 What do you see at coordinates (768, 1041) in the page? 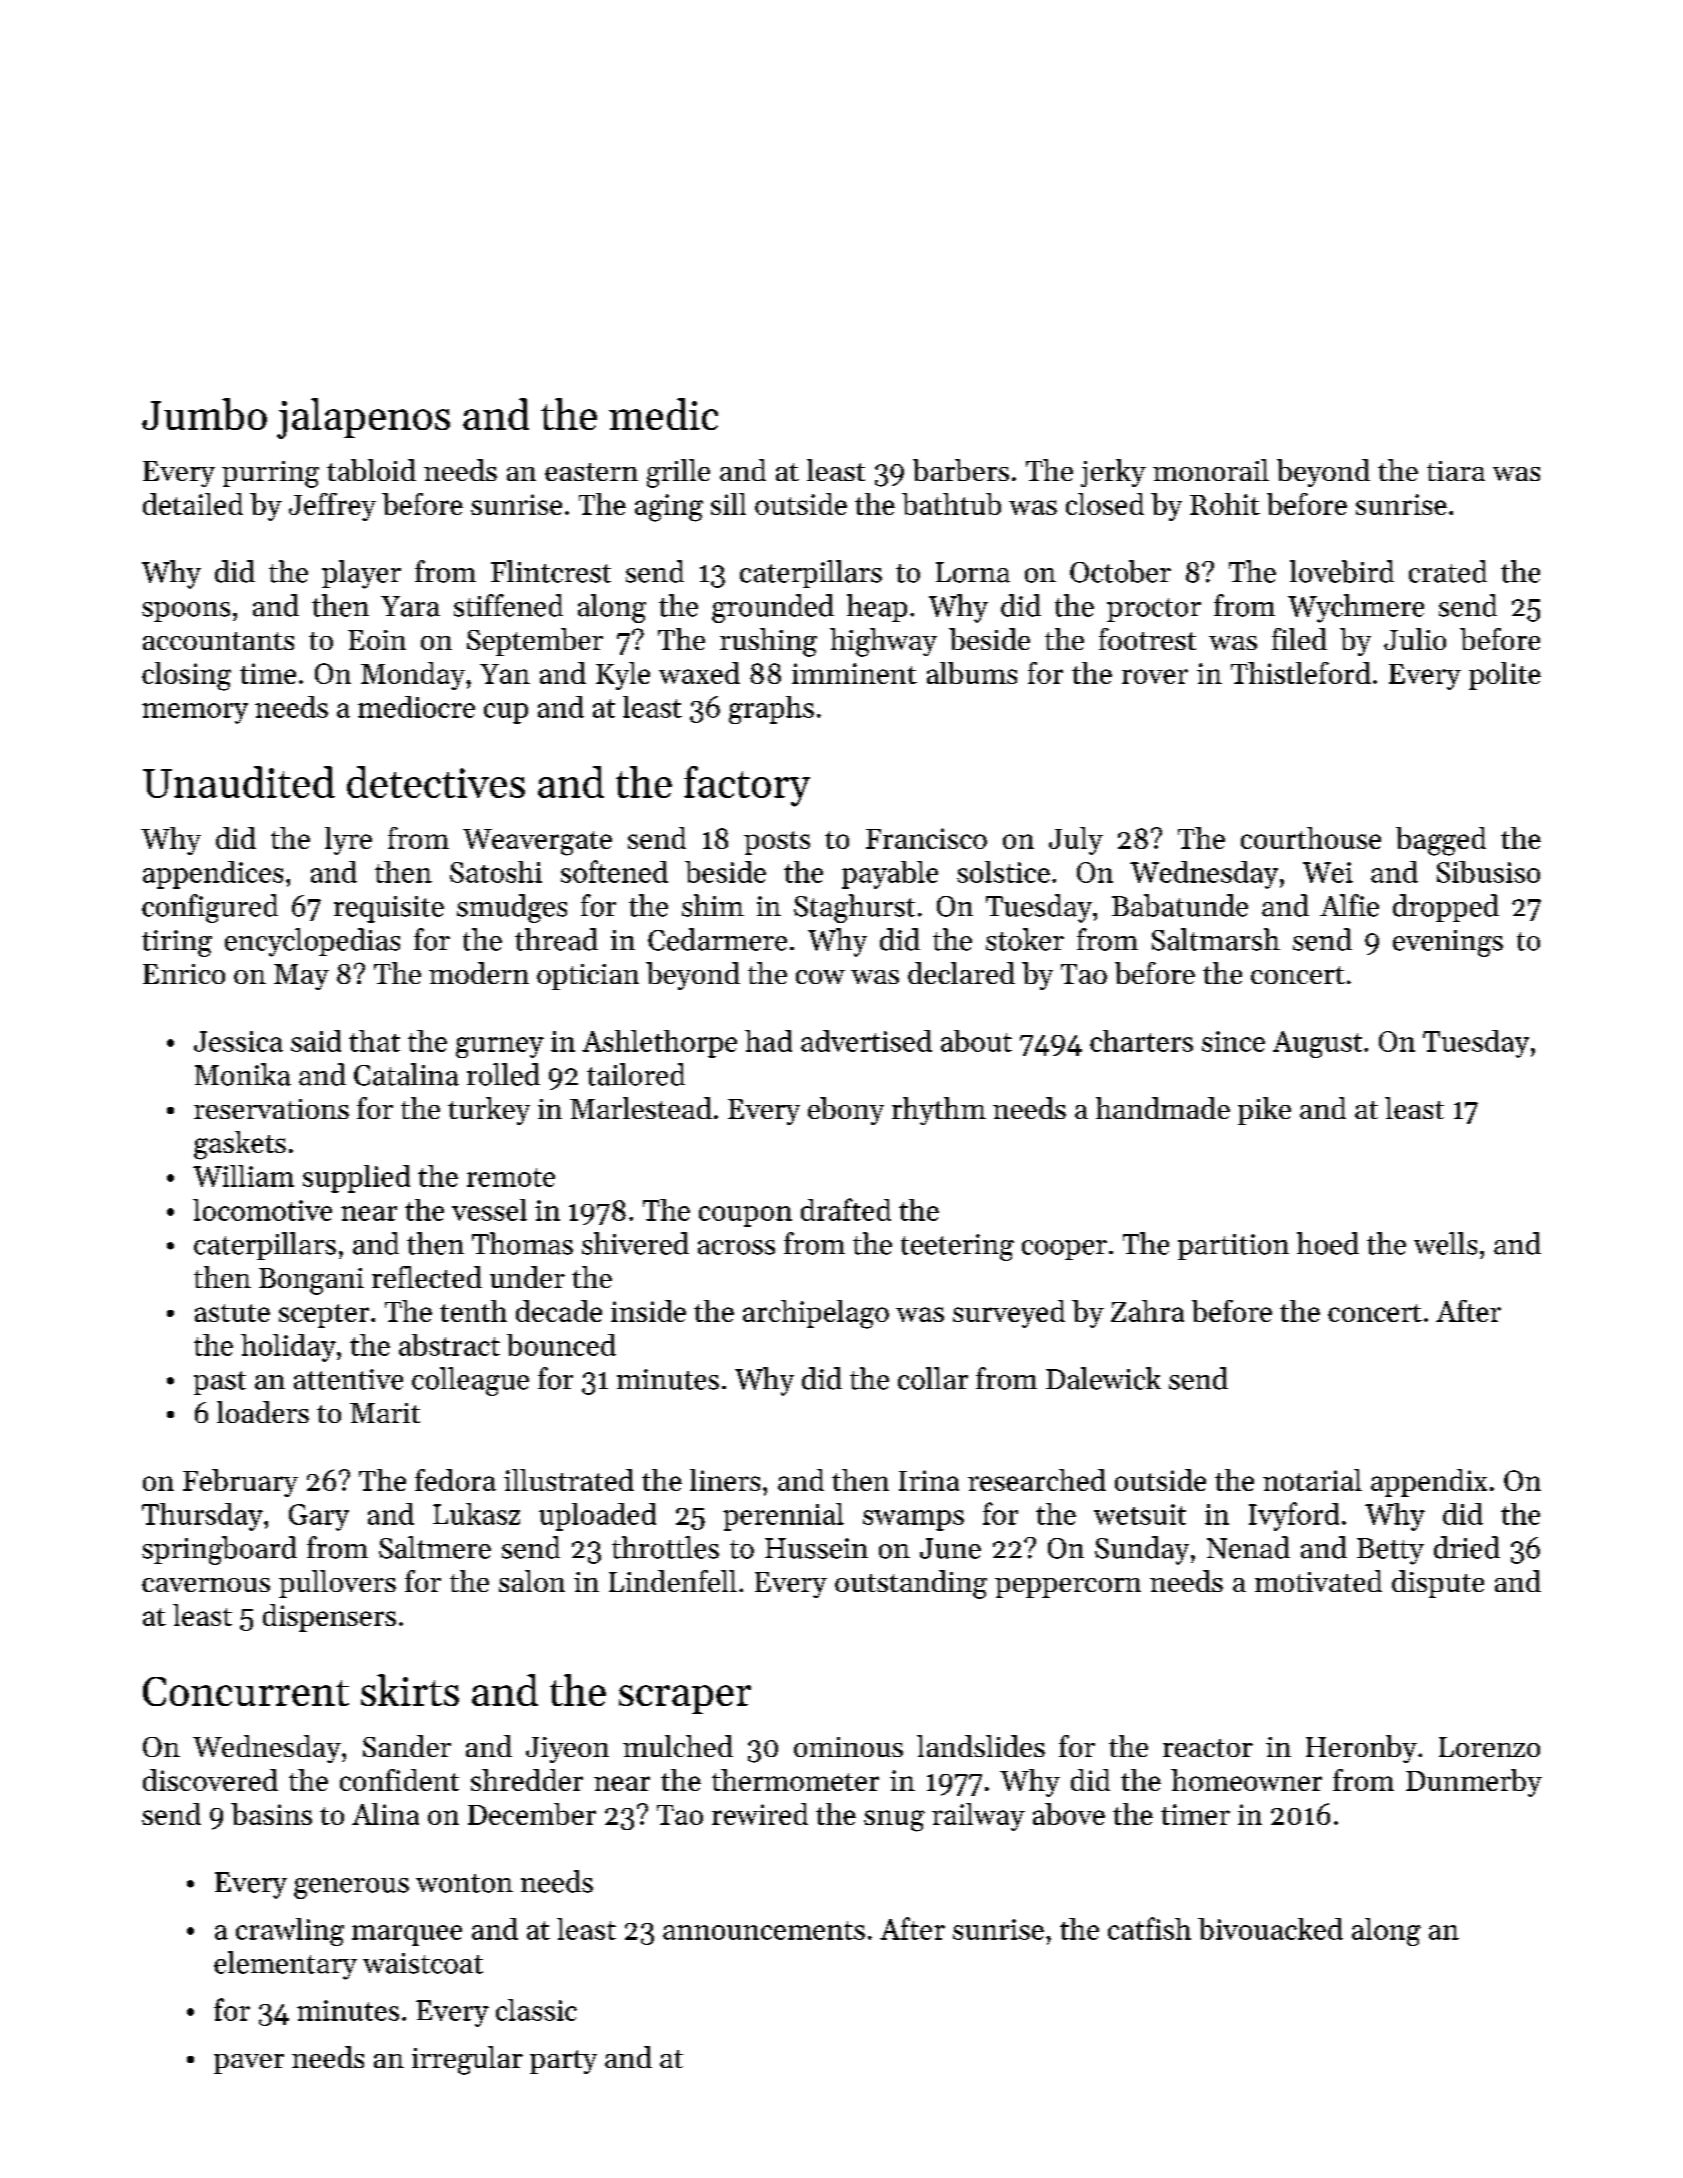
I see `had` at bounding box center [768, 1041].
